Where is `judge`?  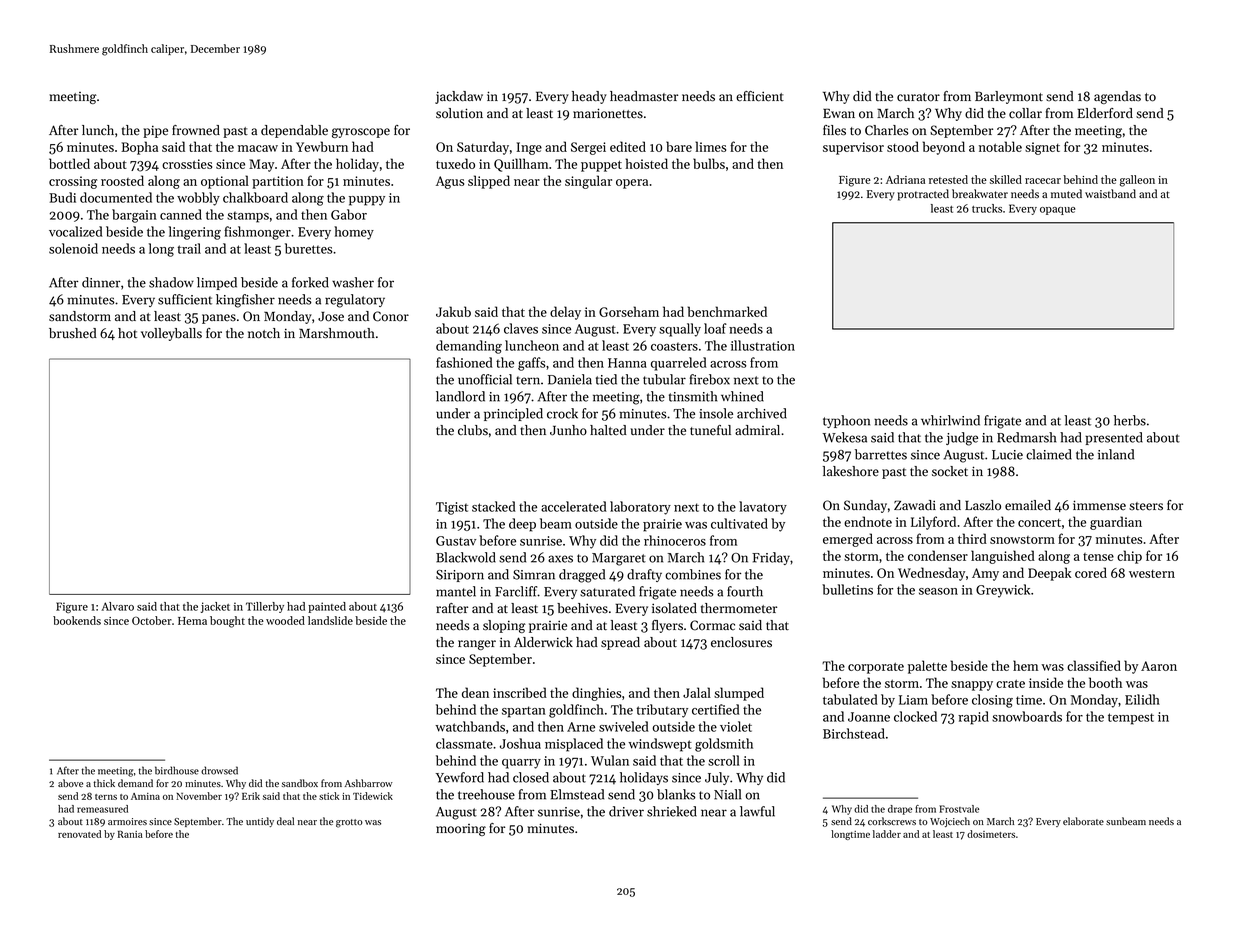
judge is located at coordinates (962, 439).
